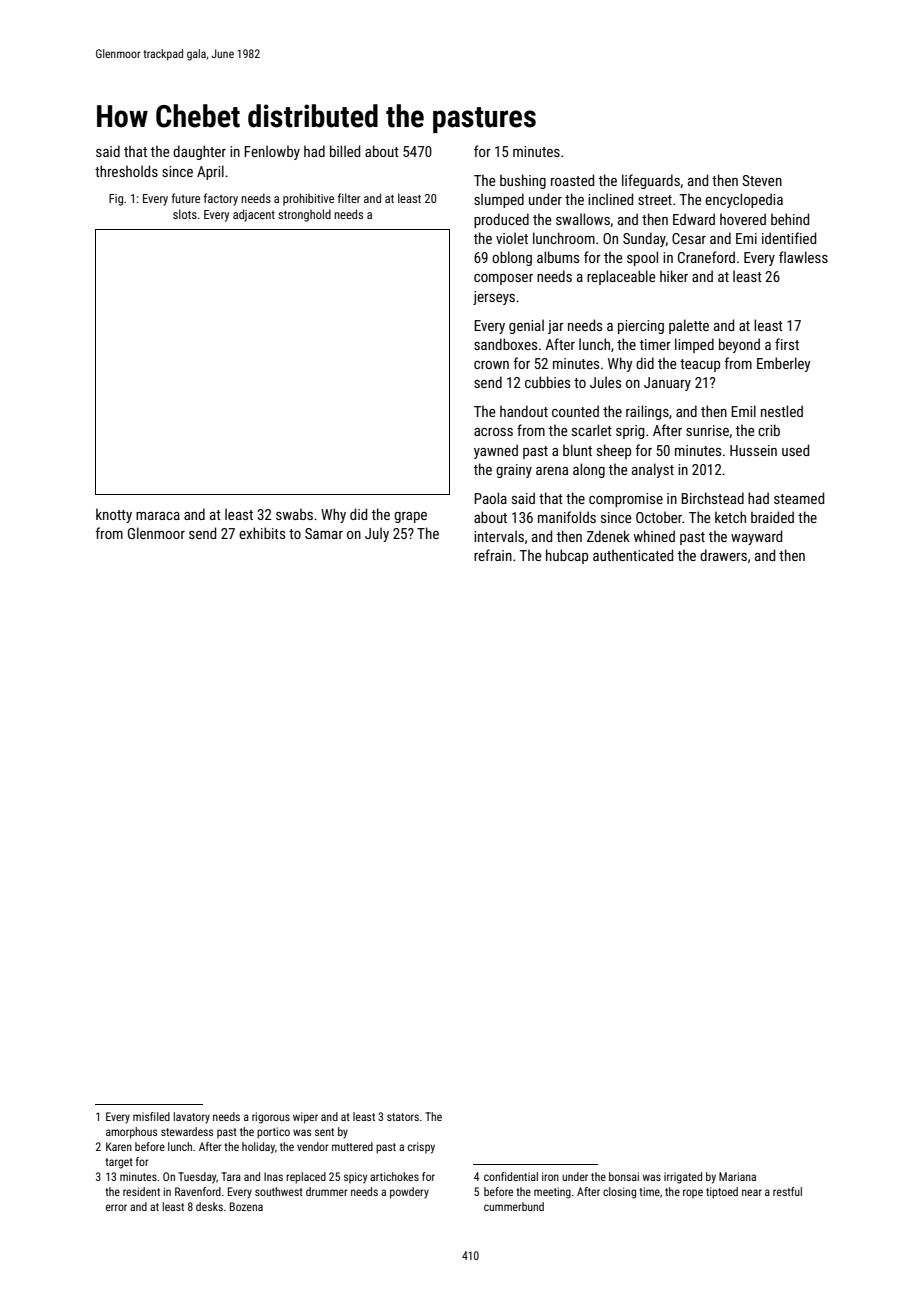 This screenshot has width=924, height=1308. Describe the element at coordinates (723, 555) in the screenshot. I see `drawers` at that location.
